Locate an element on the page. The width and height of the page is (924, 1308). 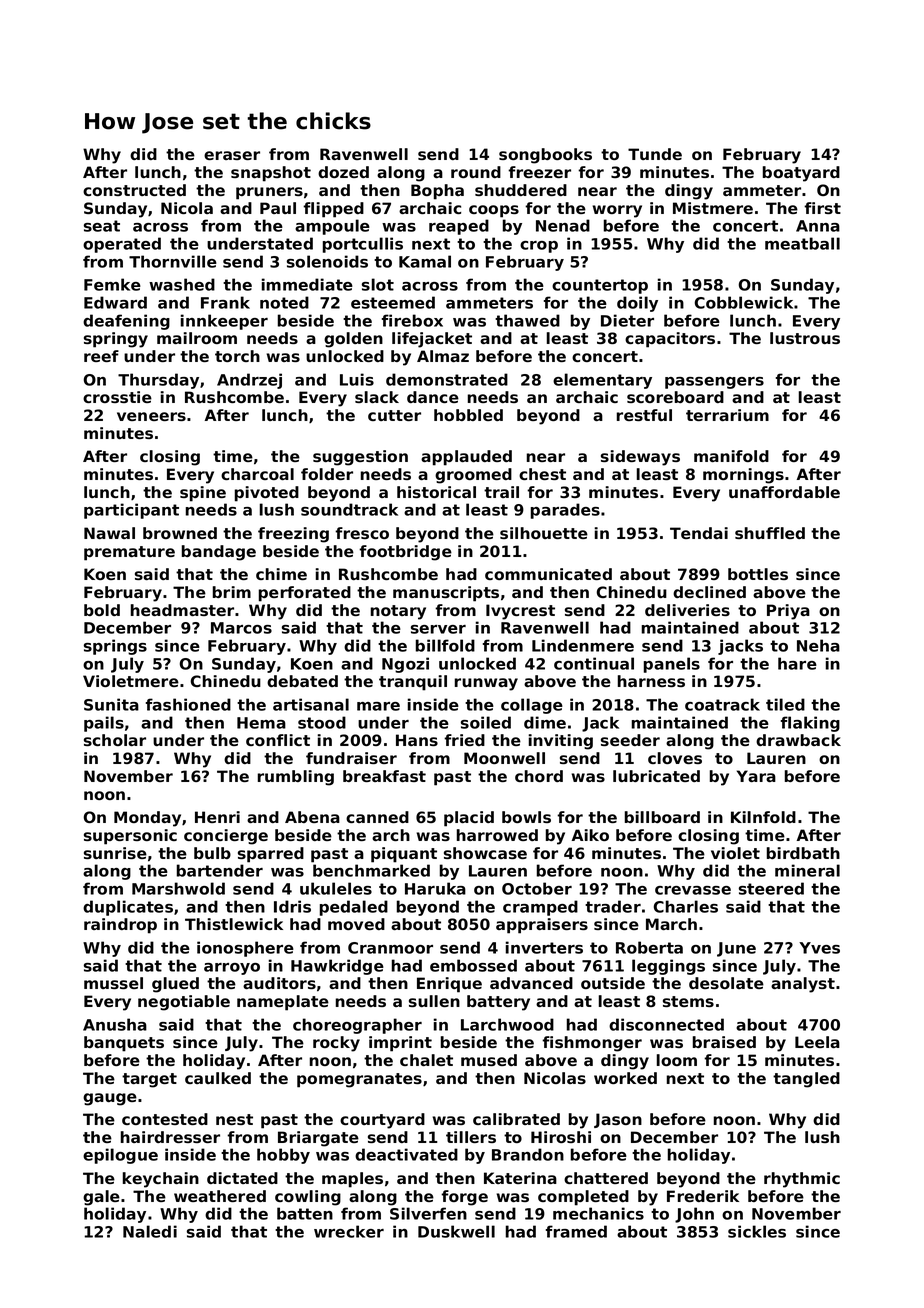
Naledi is located at coordinates (150, 1231).
